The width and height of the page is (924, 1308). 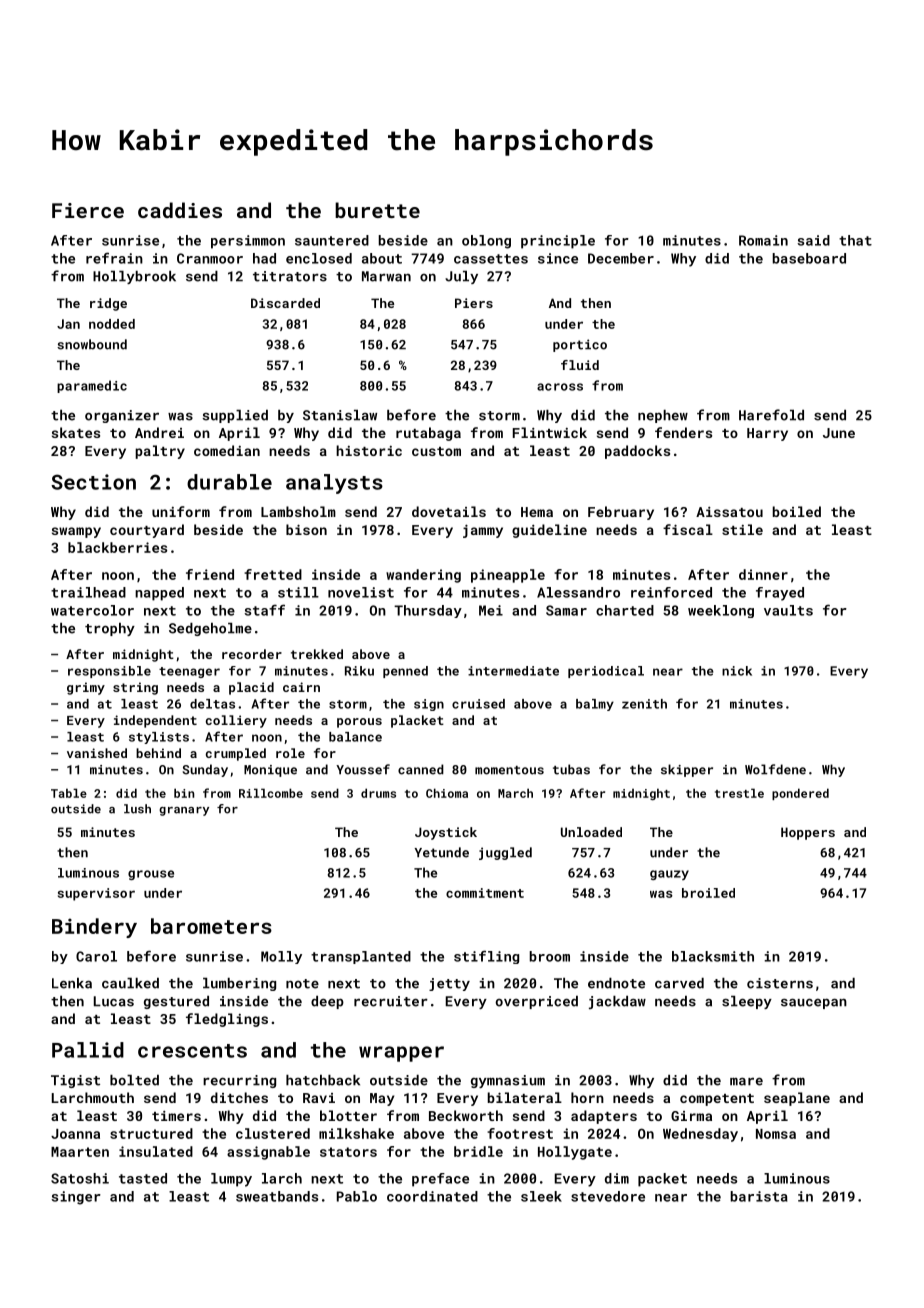 What do you see at coordinates (377, 210) in the page?
I see `burette` at bounding box center [377, 210].
